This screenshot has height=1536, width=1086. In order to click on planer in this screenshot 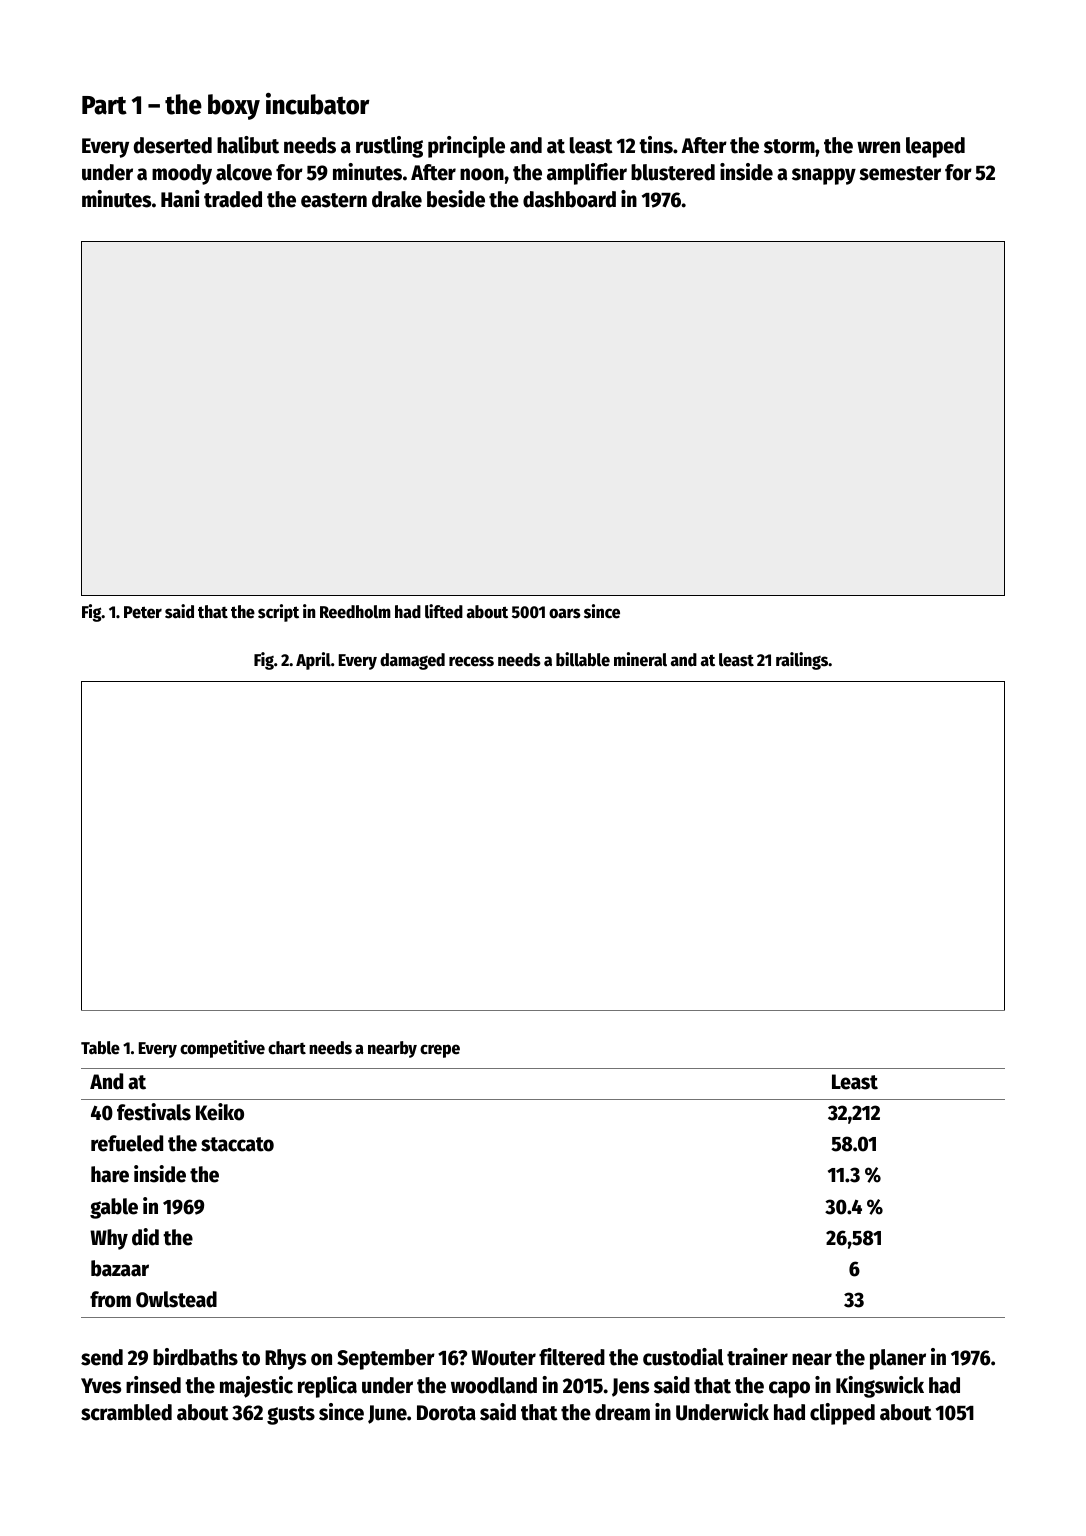, I will do `click(898, 1359)`.
